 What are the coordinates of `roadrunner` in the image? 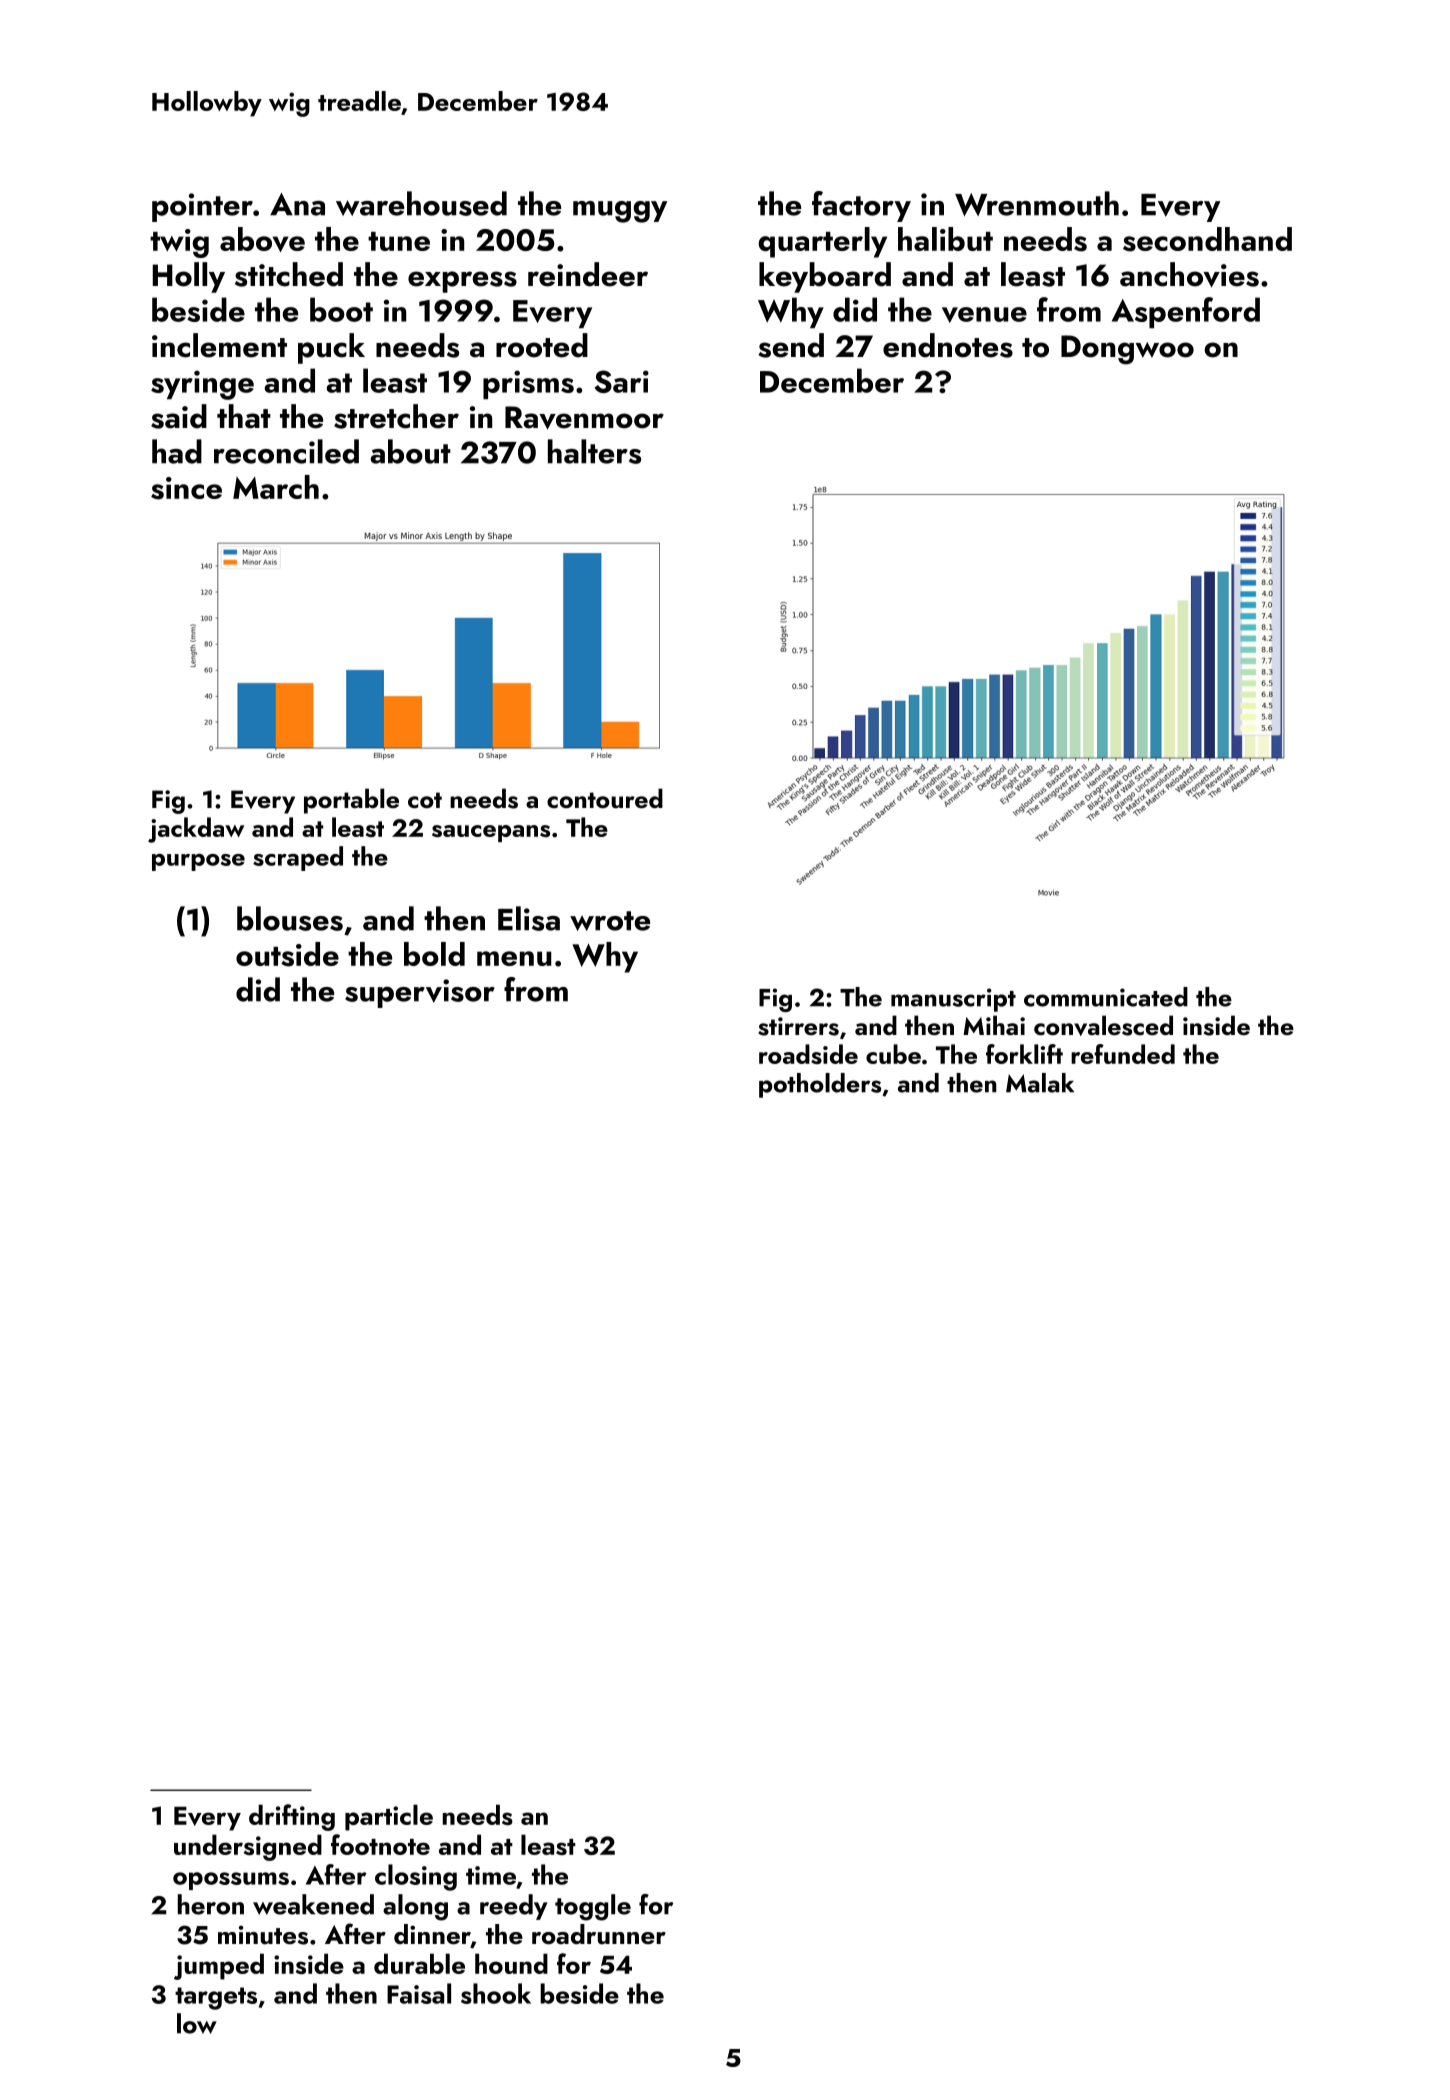 It's located at (599, 1934).
